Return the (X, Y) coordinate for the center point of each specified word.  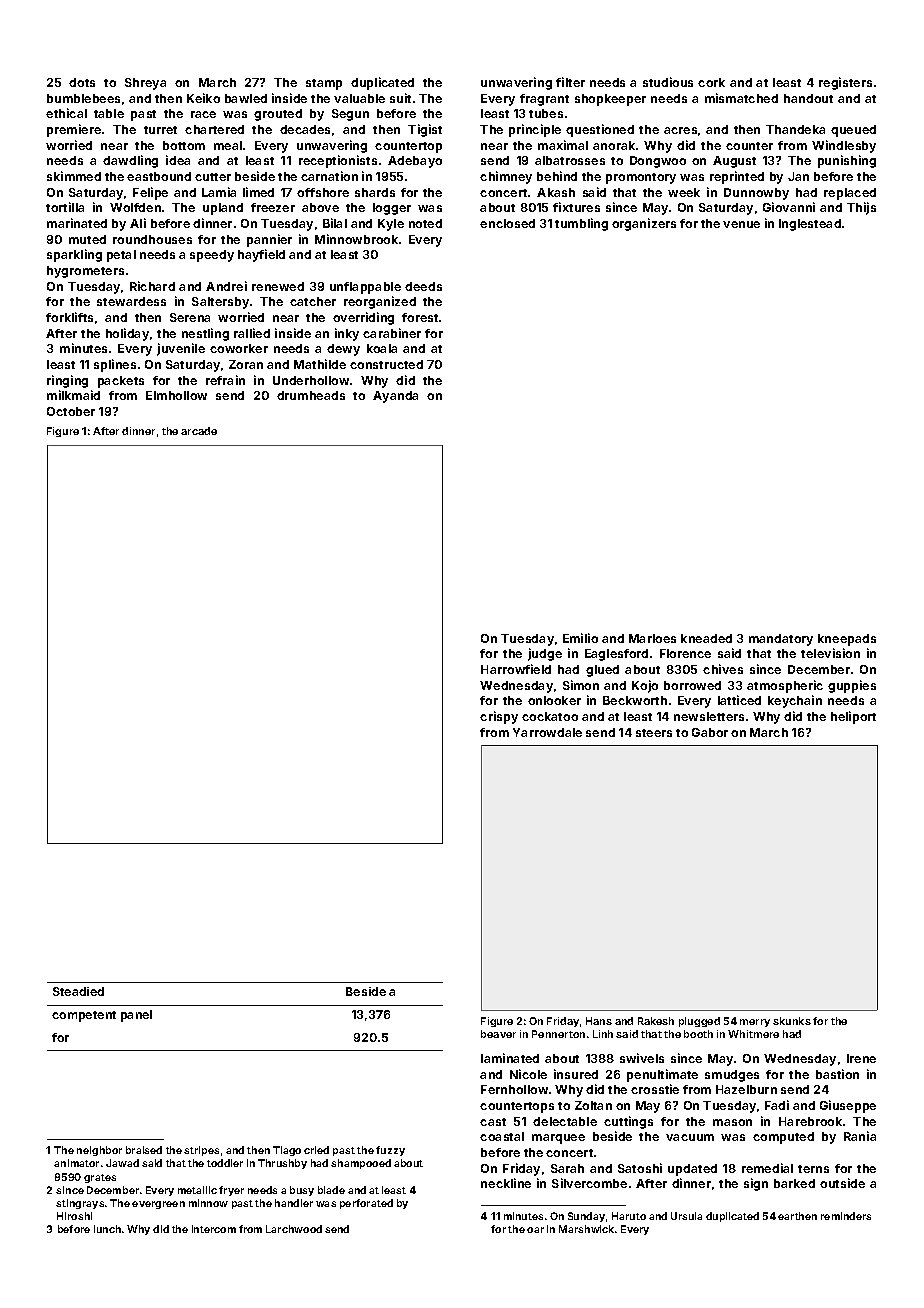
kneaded (706, 638)
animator (76, 1163)
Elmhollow (176, 395)
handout (808, 98)
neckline (506, 1183)
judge (545, 654)
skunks (792, 1021)
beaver (498, 1034)
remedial (767, 1168)
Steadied (78, 991)
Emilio (580, 638)
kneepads (847, 640)
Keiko (203, 98)
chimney (506, 177)
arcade (199, 431)
